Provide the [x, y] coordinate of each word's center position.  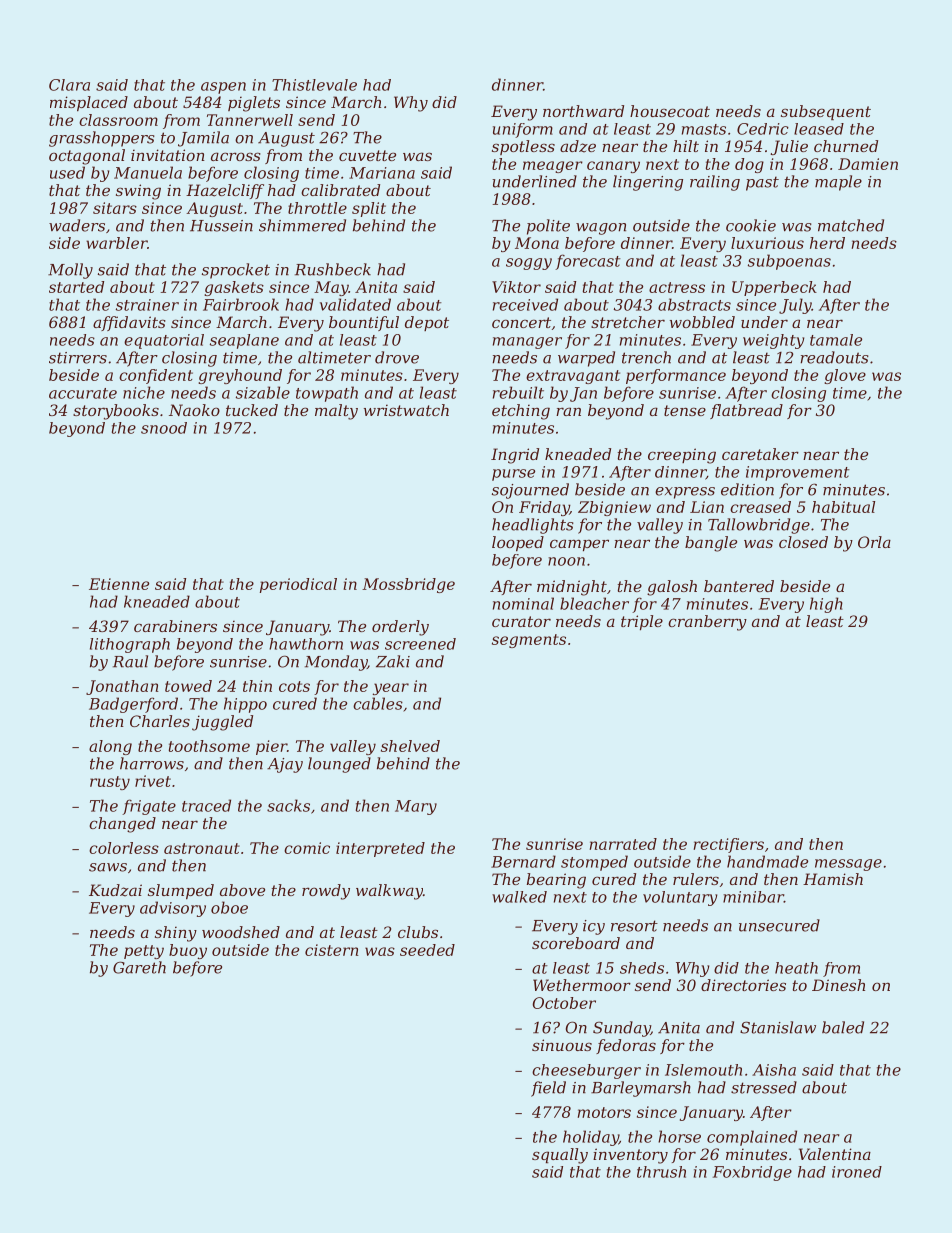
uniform [523, 130]
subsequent [826, 112]
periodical [298, 585]
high [826, 605]
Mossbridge [408, 585]
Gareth [139, 967]
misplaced [89, 103]
